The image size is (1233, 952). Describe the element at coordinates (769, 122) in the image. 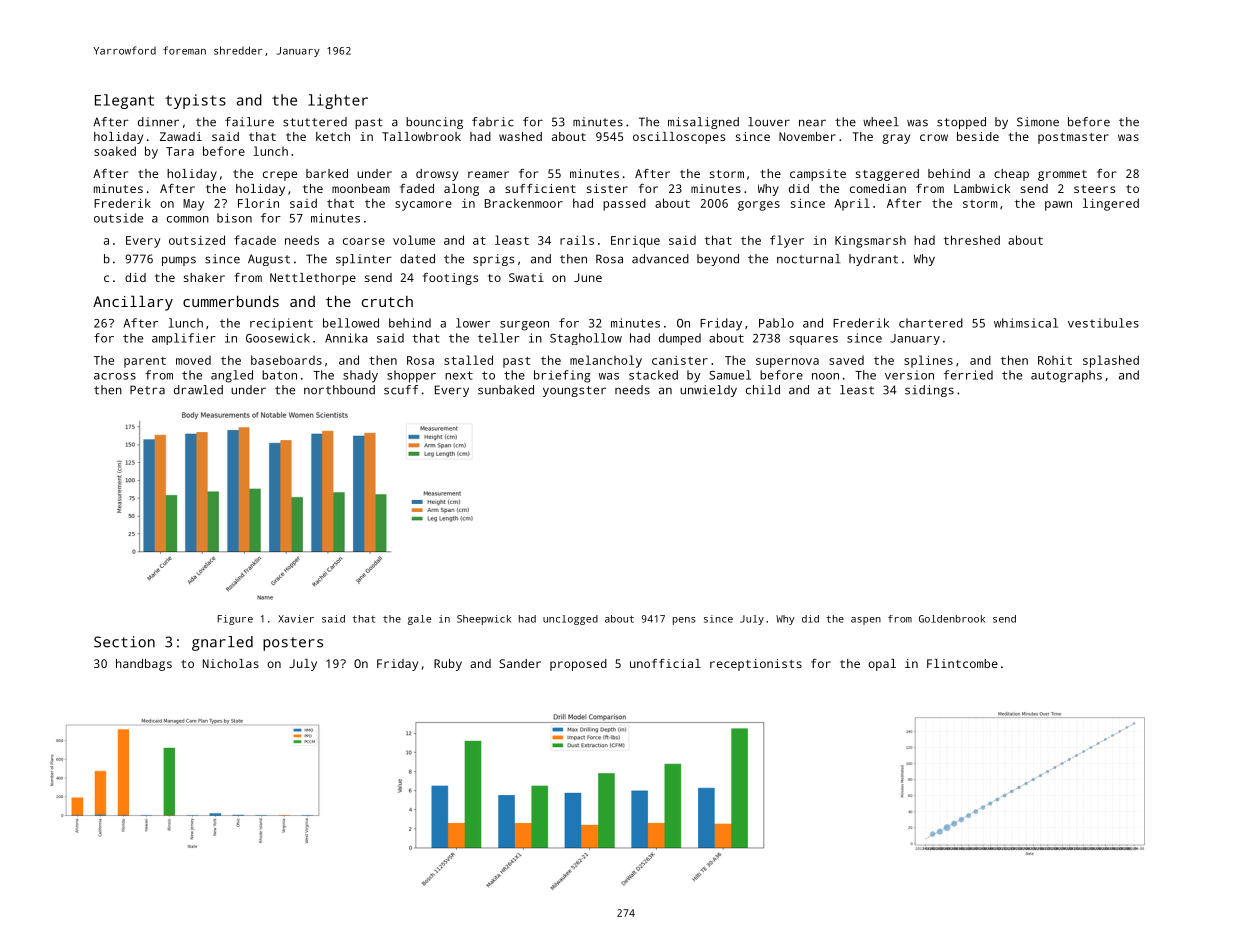

I see `louver` at that location.
